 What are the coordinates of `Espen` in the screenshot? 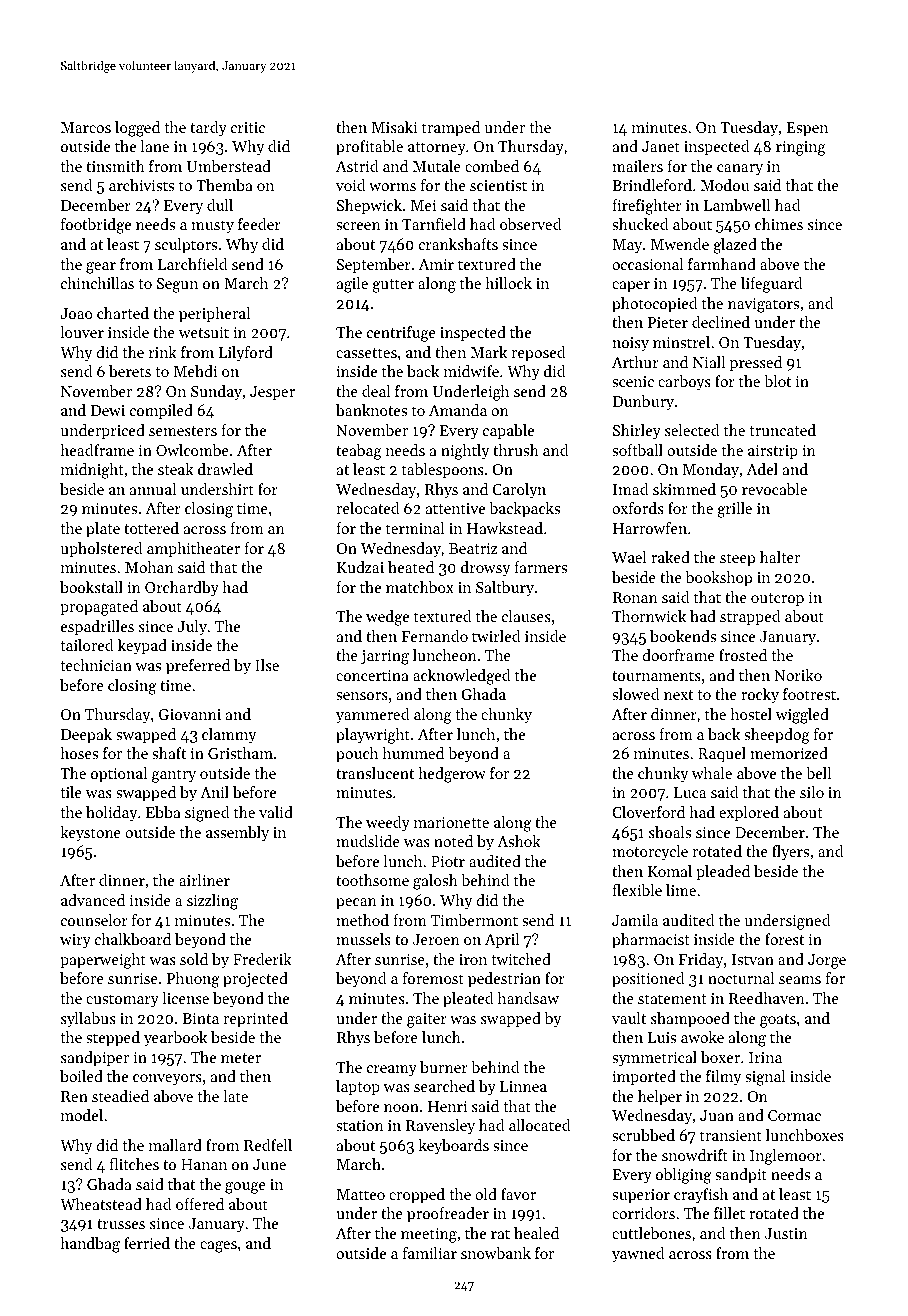 It's located at (807, 129).
